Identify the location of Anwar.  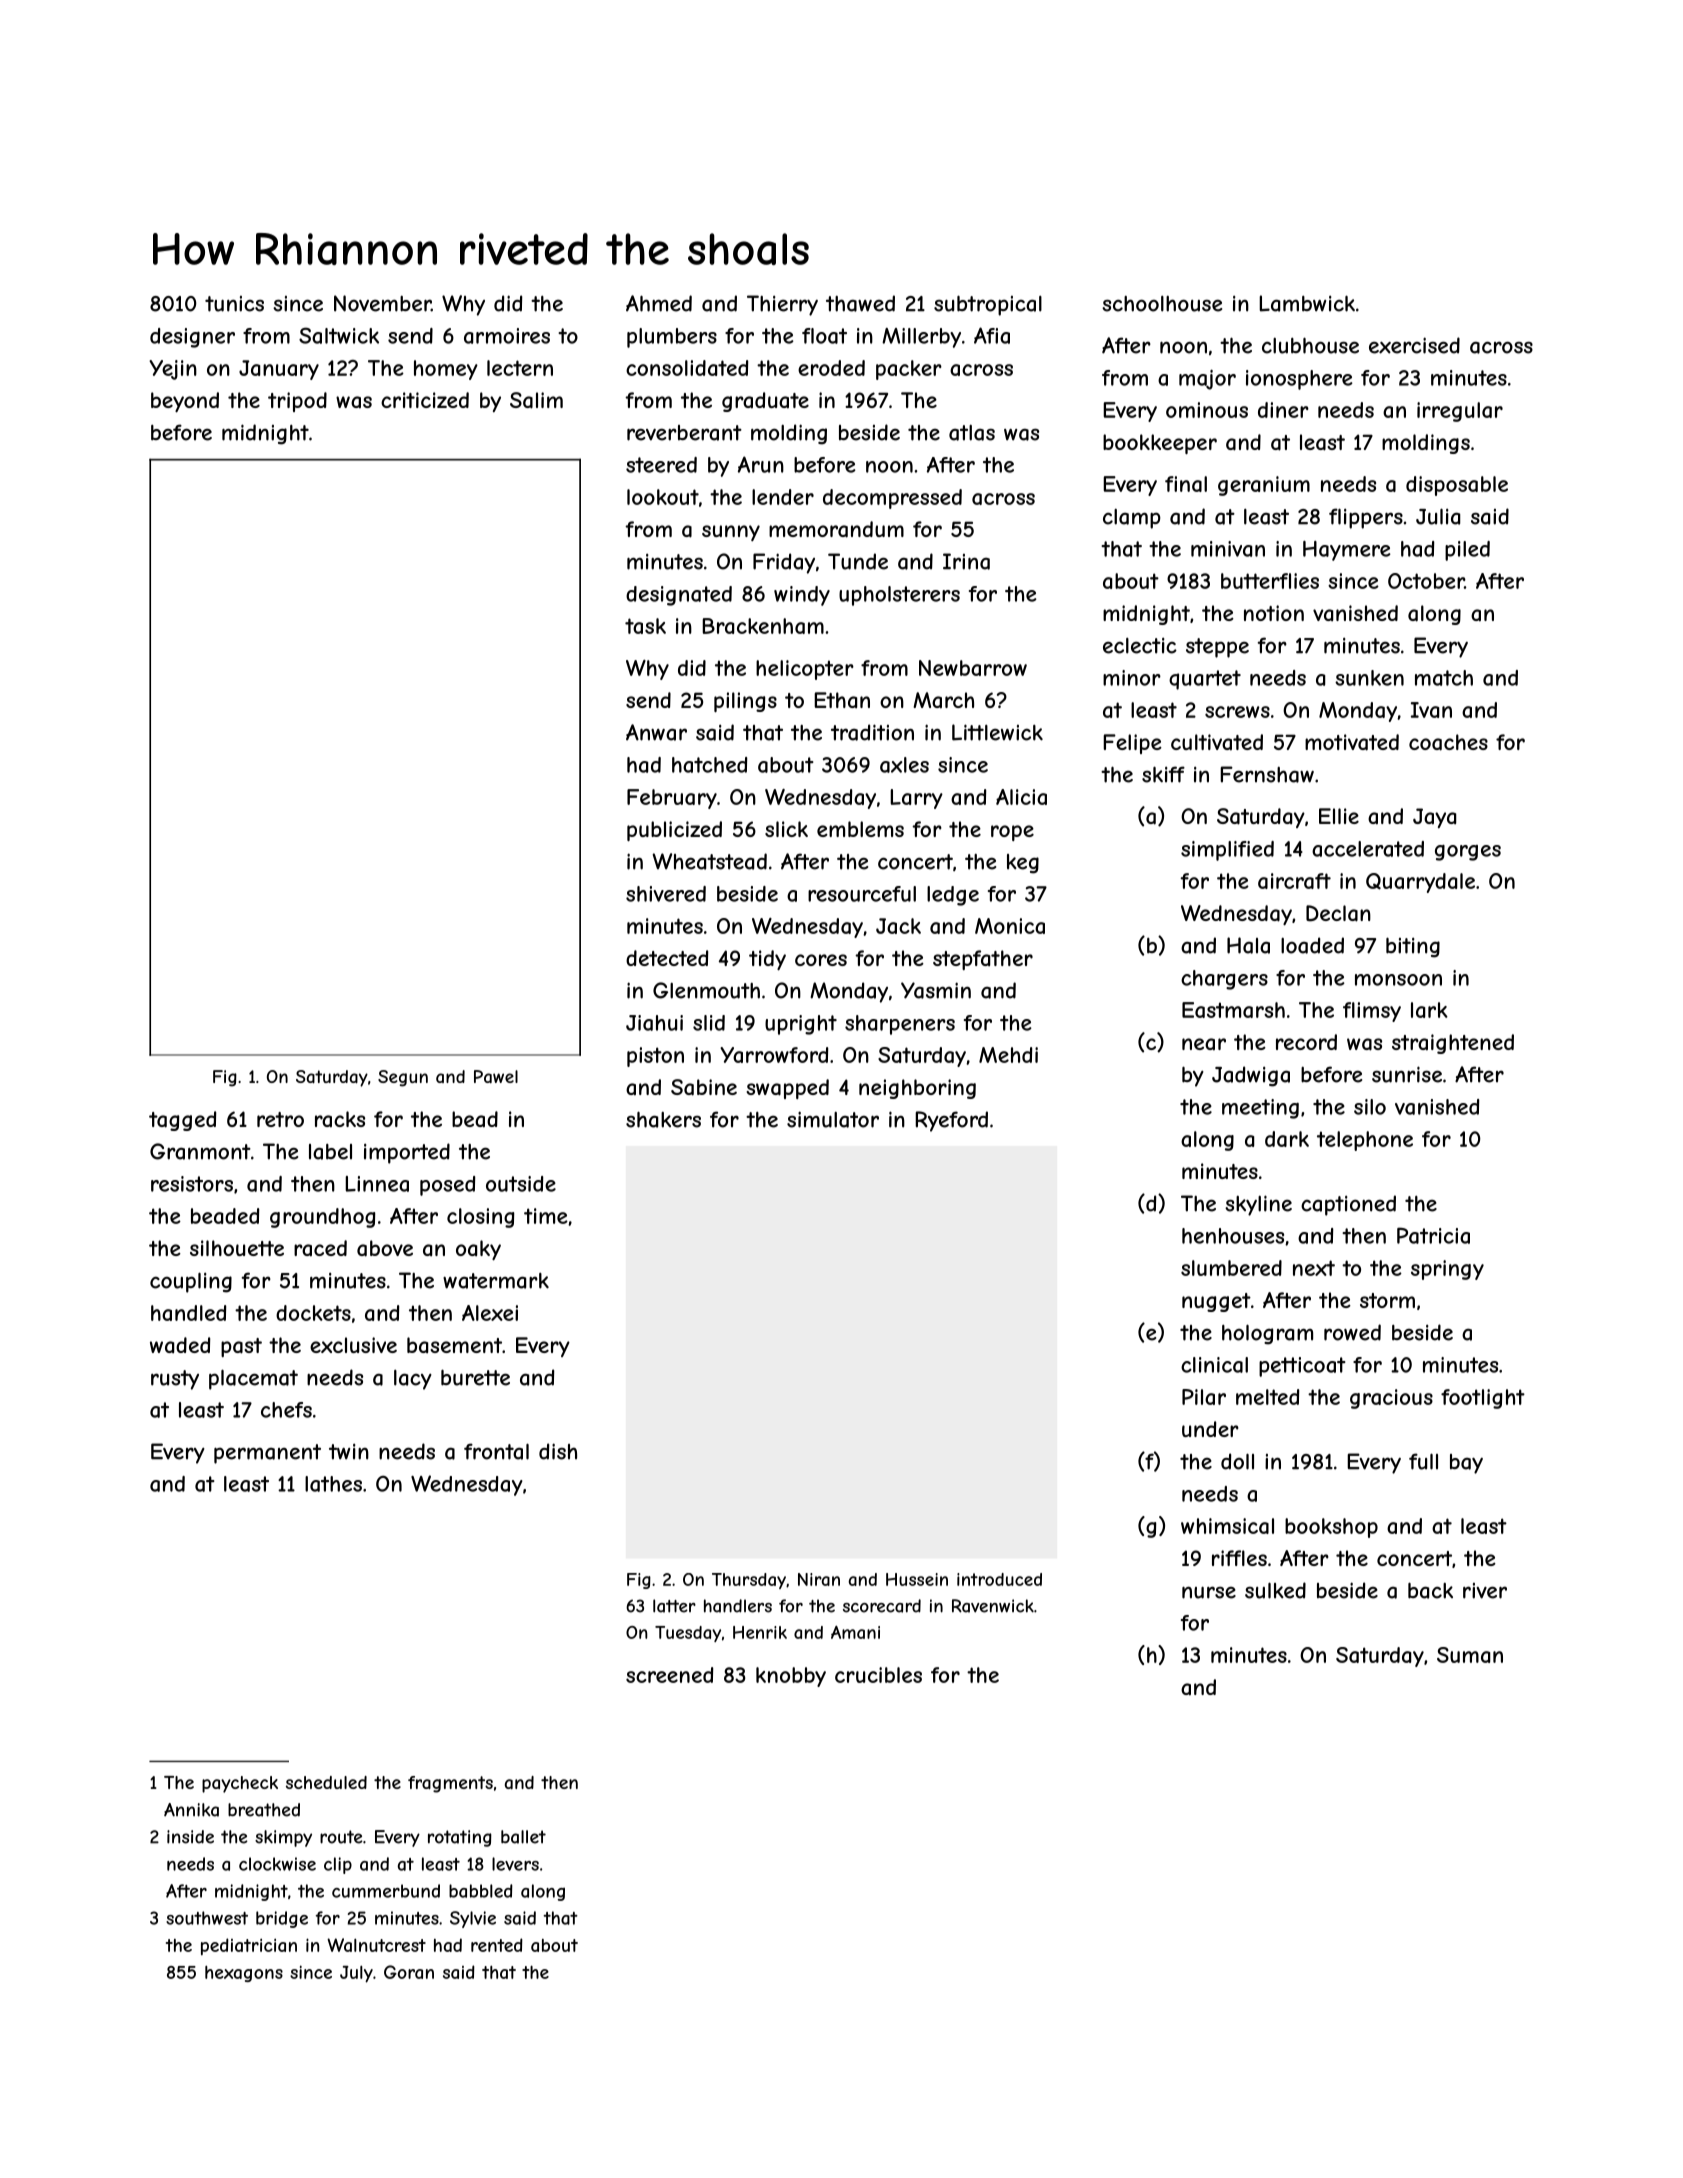
(656, 732).
